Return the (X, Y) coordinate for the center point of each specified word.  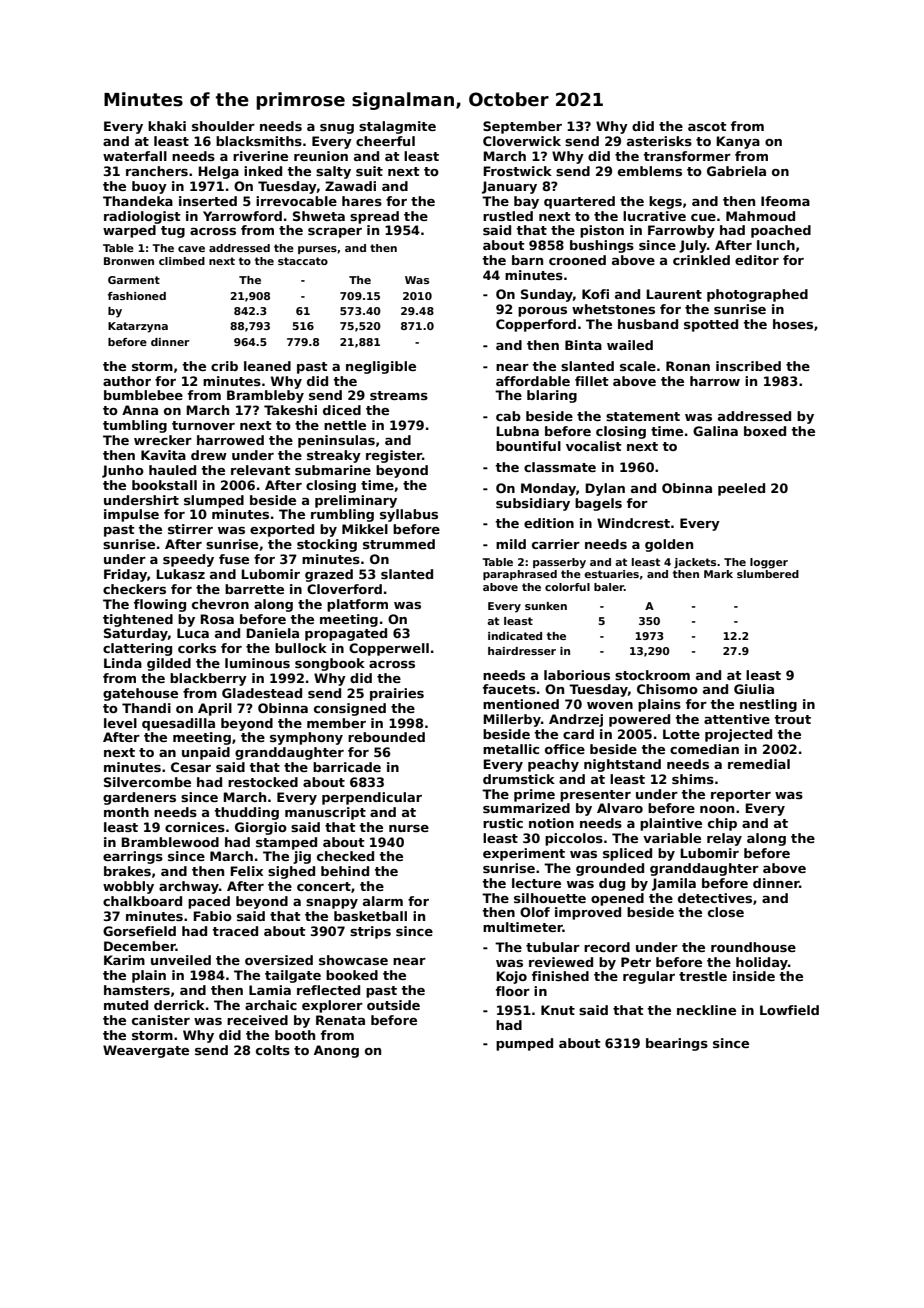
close (726, 912)
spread (374, 217)
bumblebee (143, 395)
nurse (409, 828)
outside (393, 1005)
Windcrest (633, 523)
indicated (515, 636)
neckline (706, 1010)
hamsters (137, 990)
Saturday (136, 634)
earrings (133, 857)
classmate (560, 467)
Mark (718, 574)
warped (129, 231)
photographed (757, 295)
